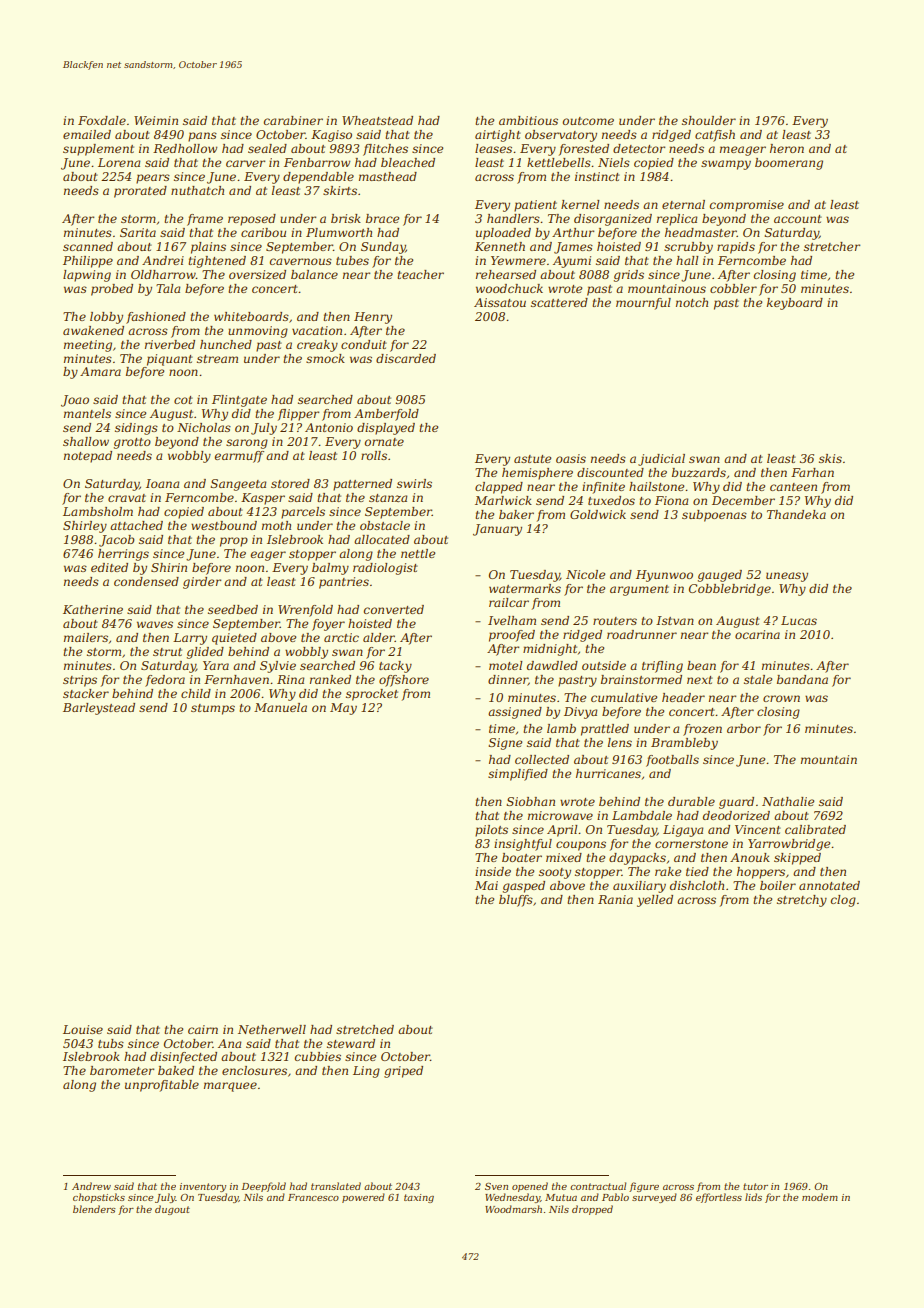 The image size is (924, 1308). I want to click on baked, so click(176, 1070).
